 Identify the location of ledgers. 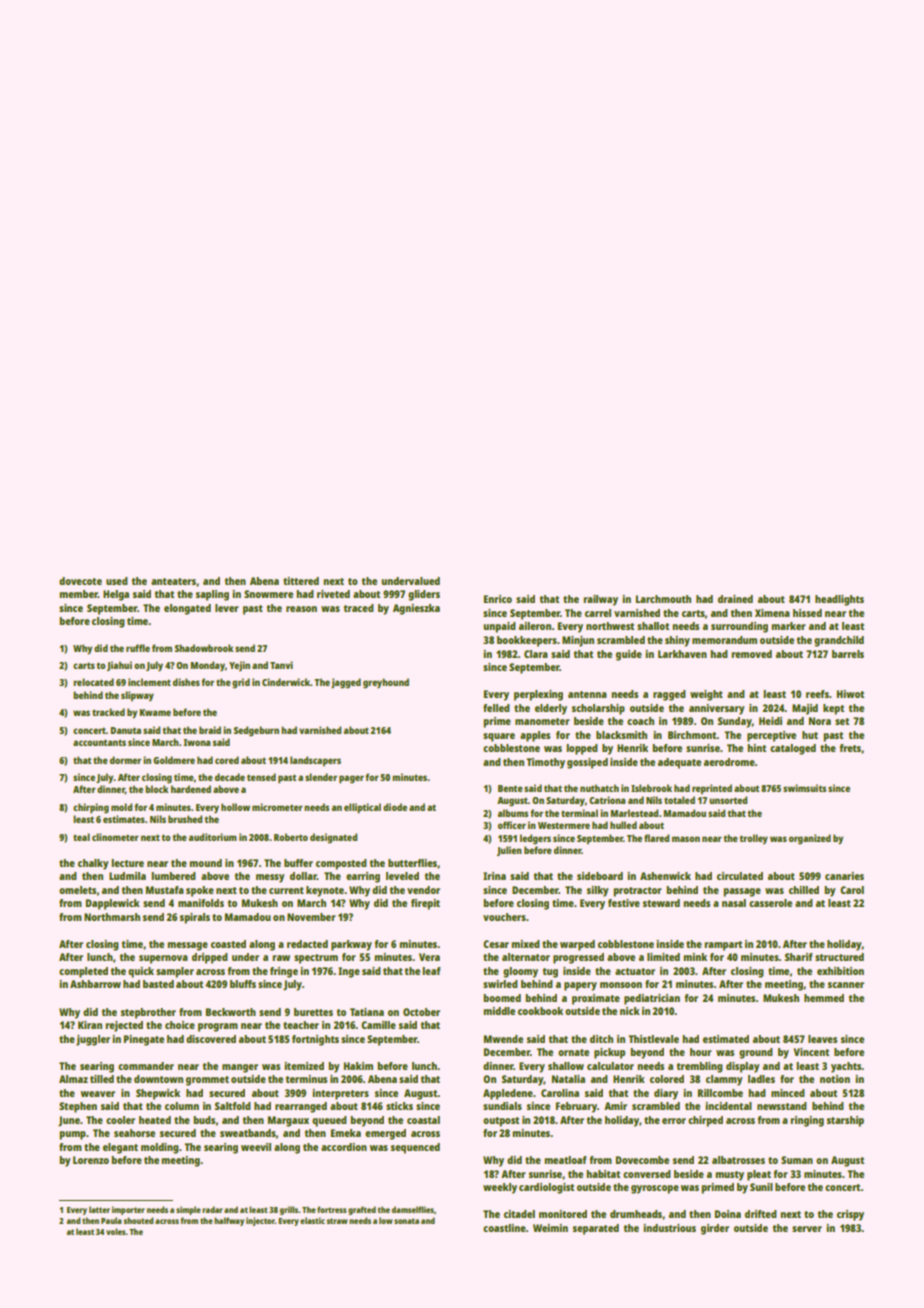
(535, 839).
